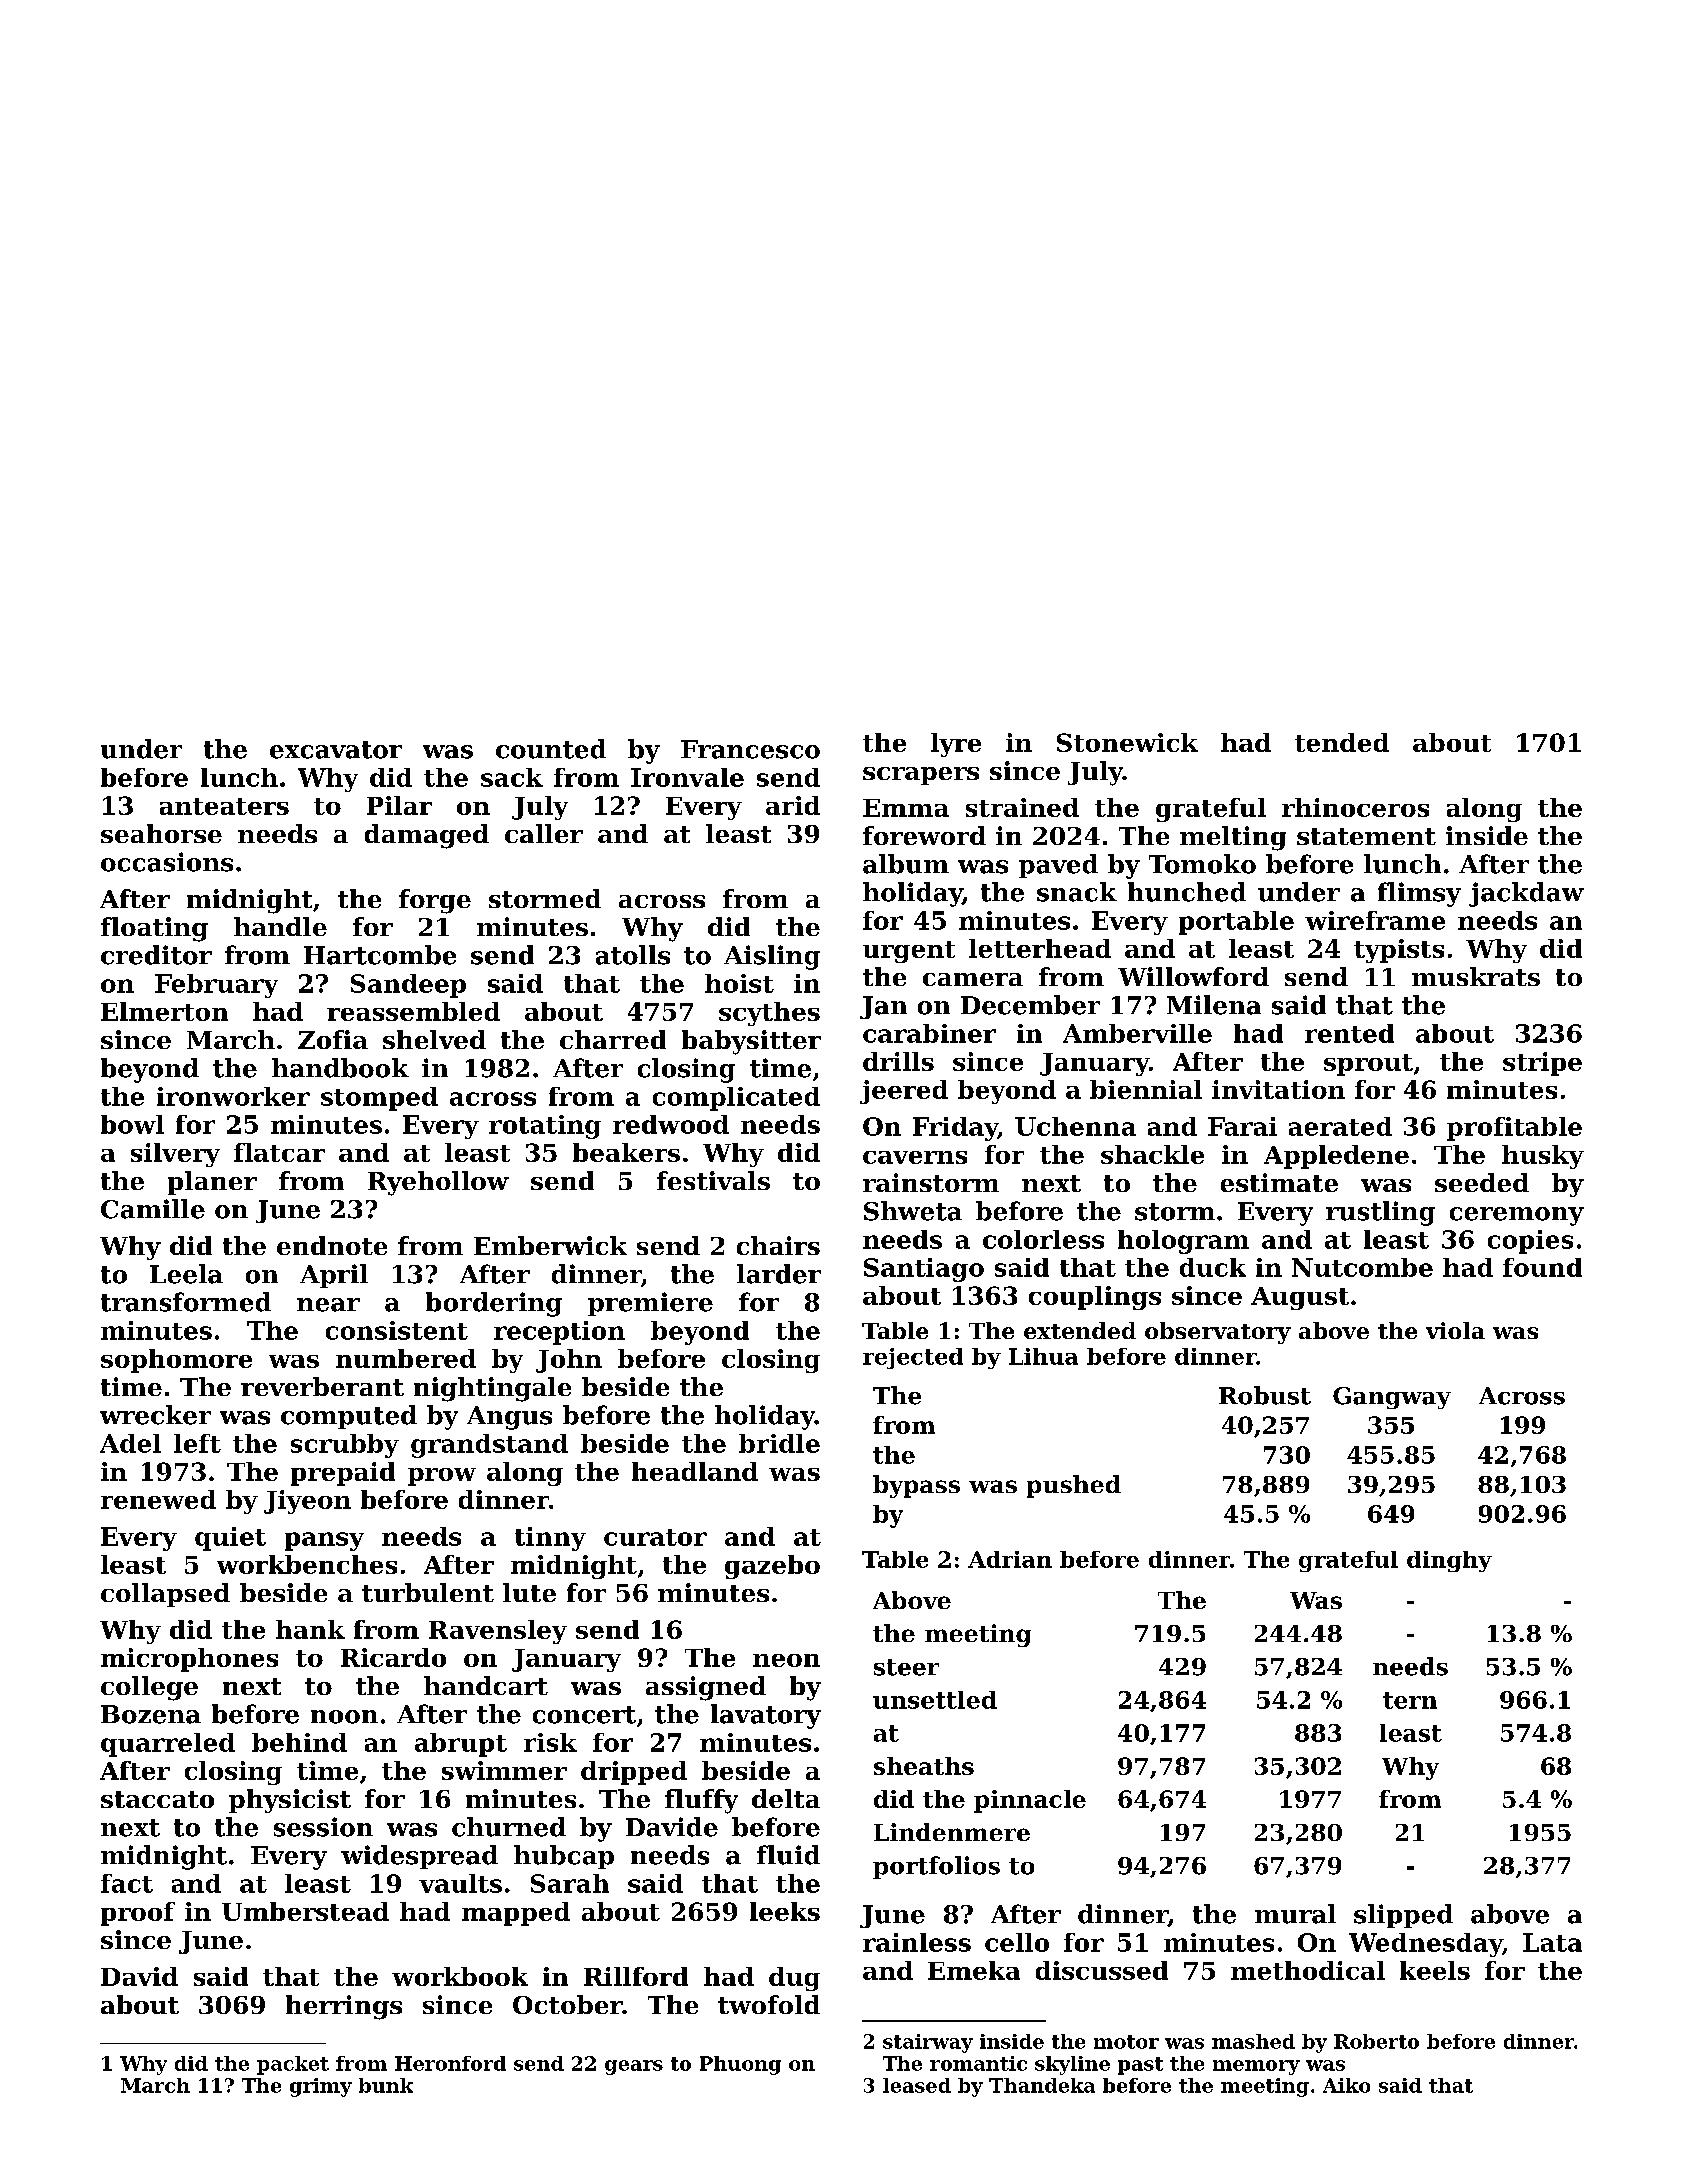 This document has width=1683, height=2178. Describe the element at coordinates (293, 2065) in the document. I see `packet` at that location.
